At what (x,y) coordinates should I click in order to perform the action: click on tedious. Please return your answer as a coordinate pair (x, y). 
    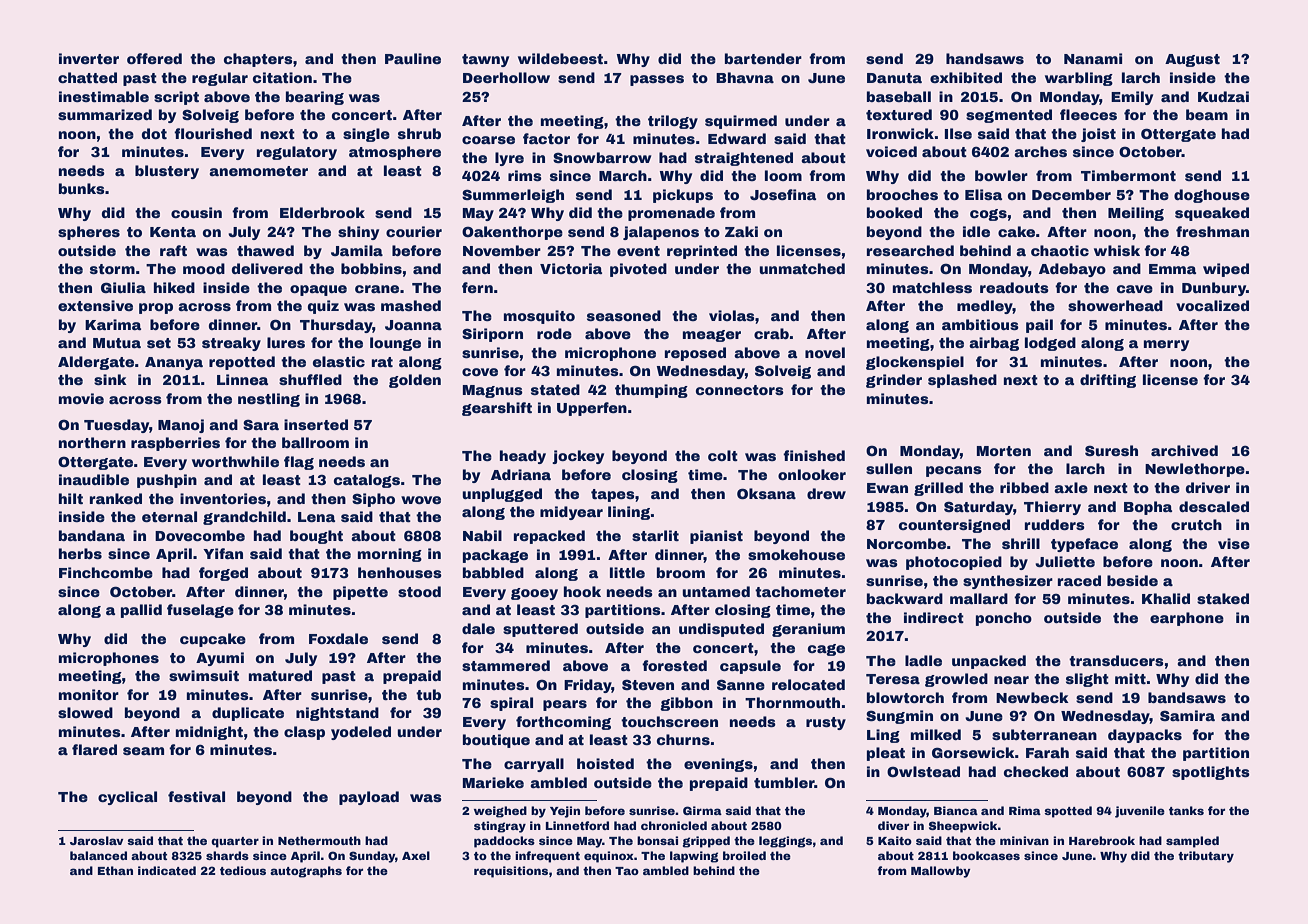
    Looking at the image, I should click on (243, 870).
